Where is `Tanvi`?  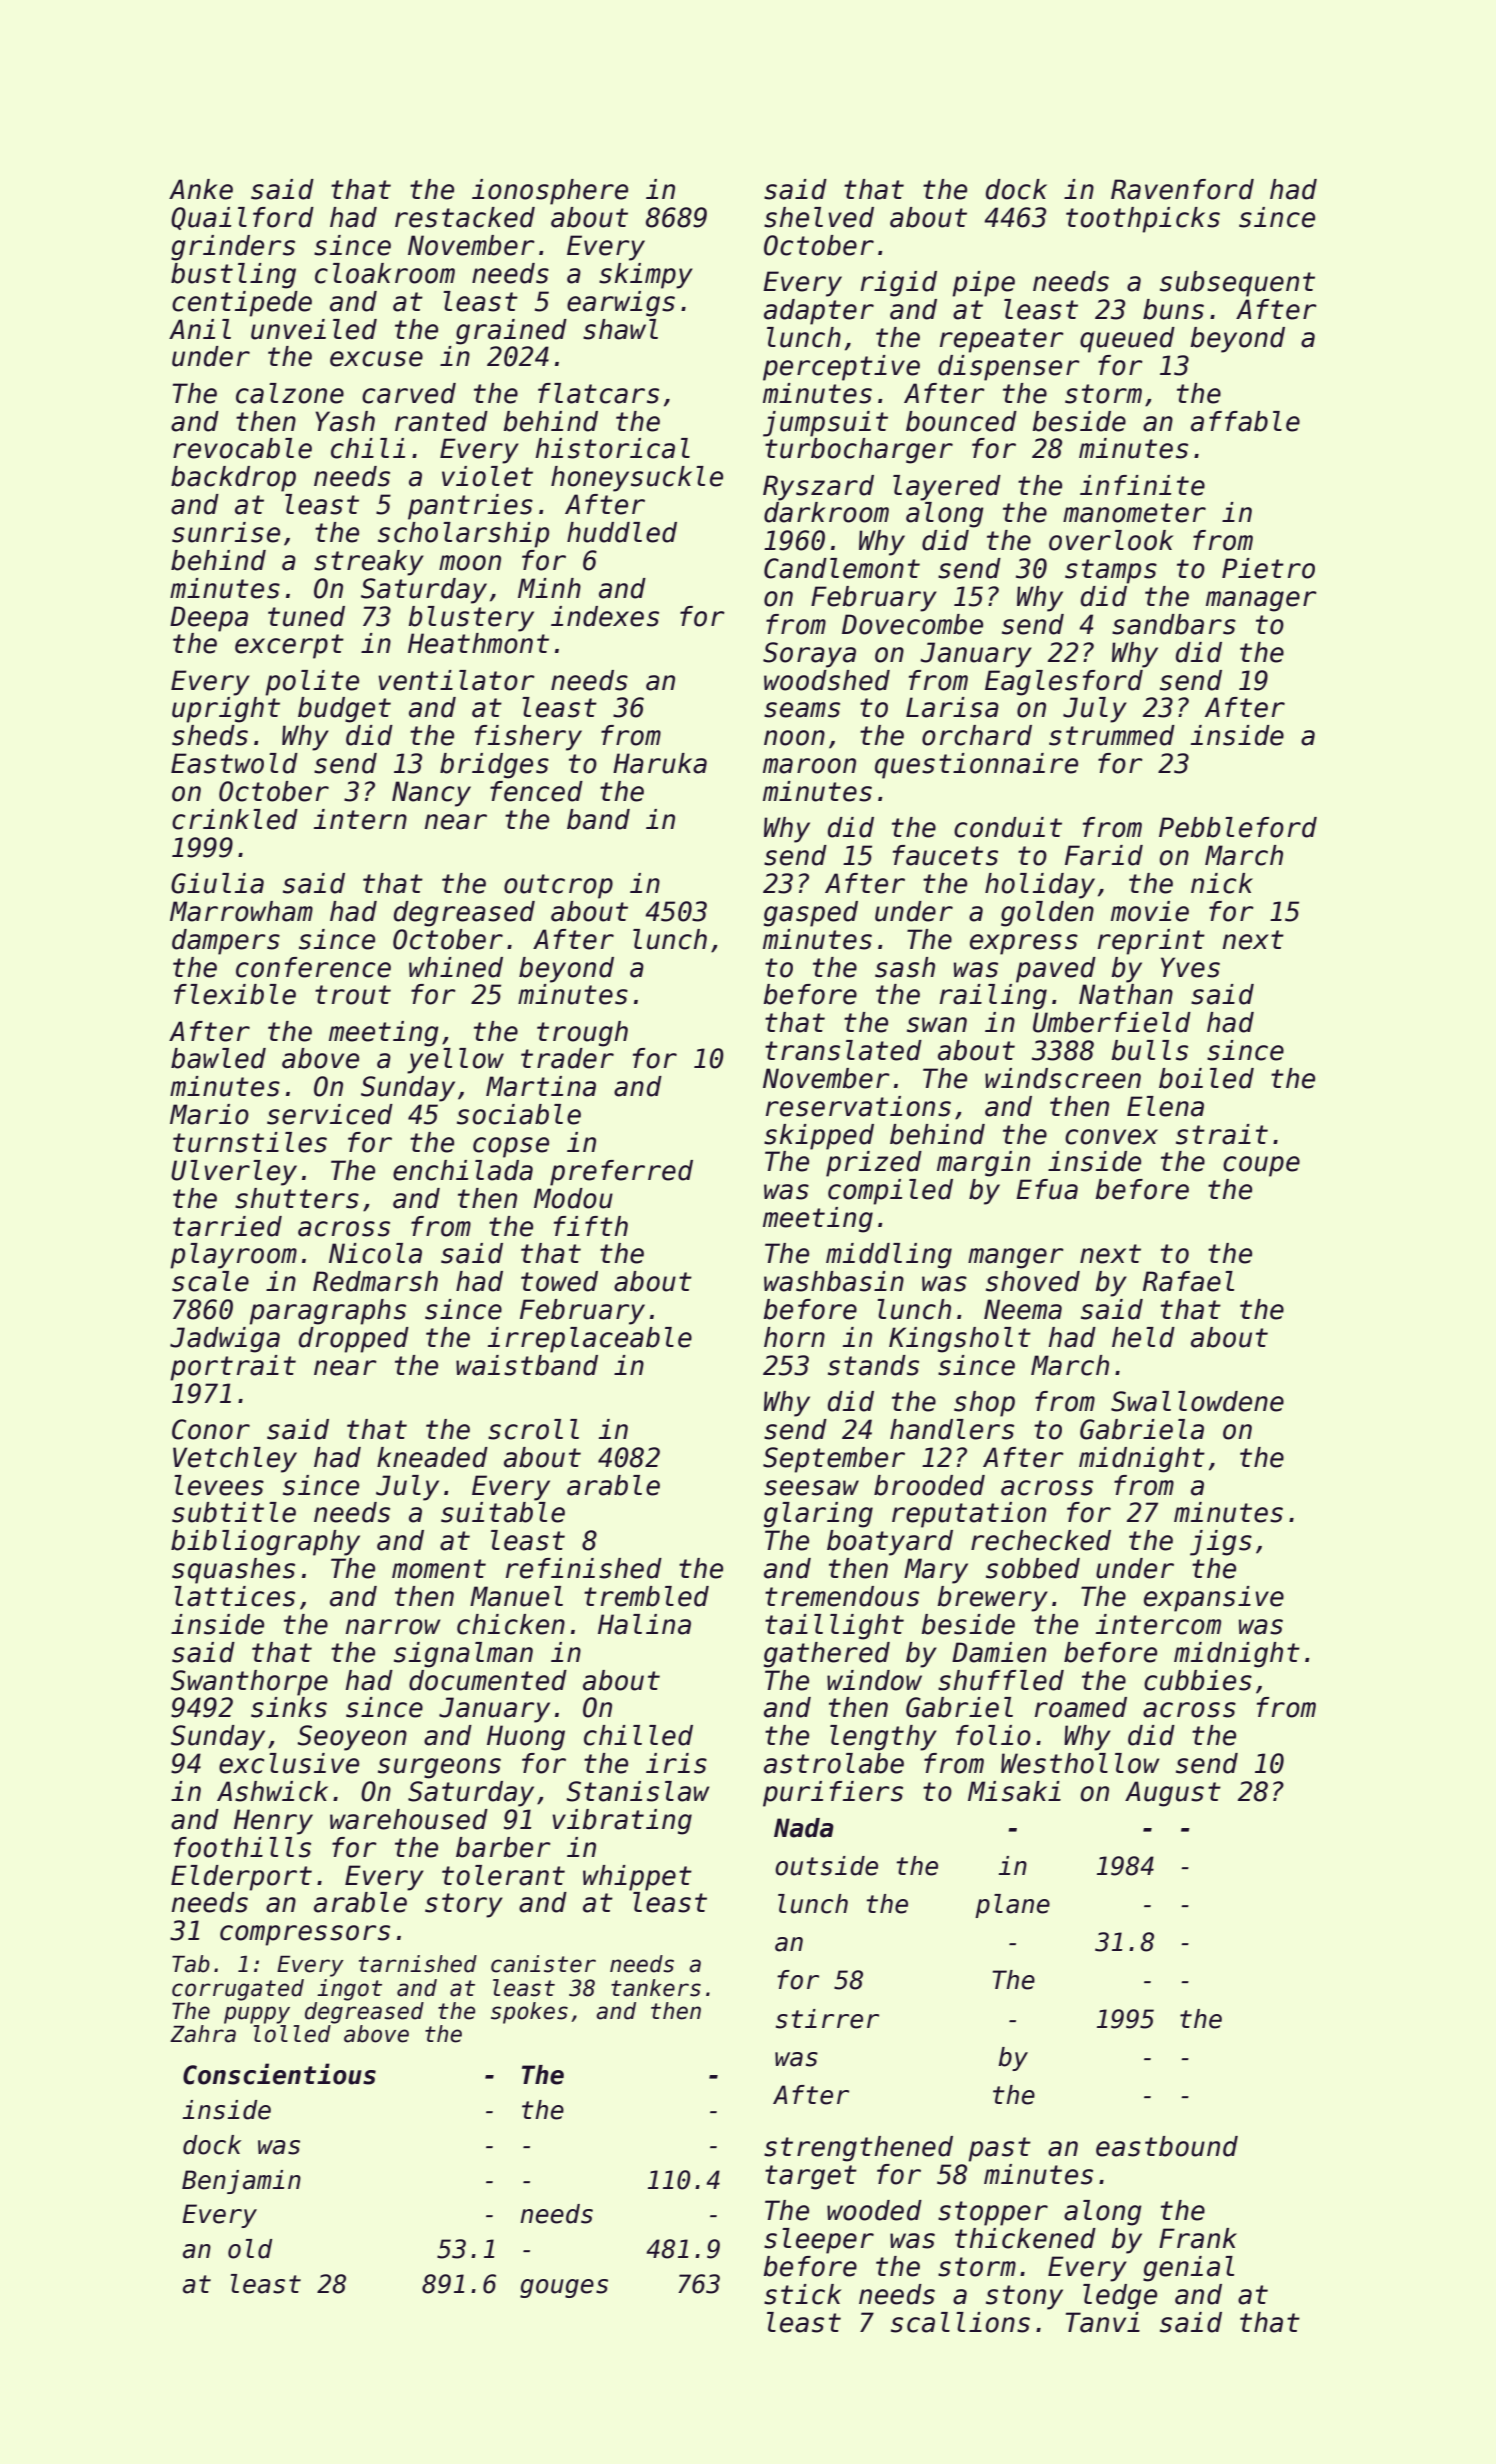
Tanvi is located at coordinates (1103, 2322).
